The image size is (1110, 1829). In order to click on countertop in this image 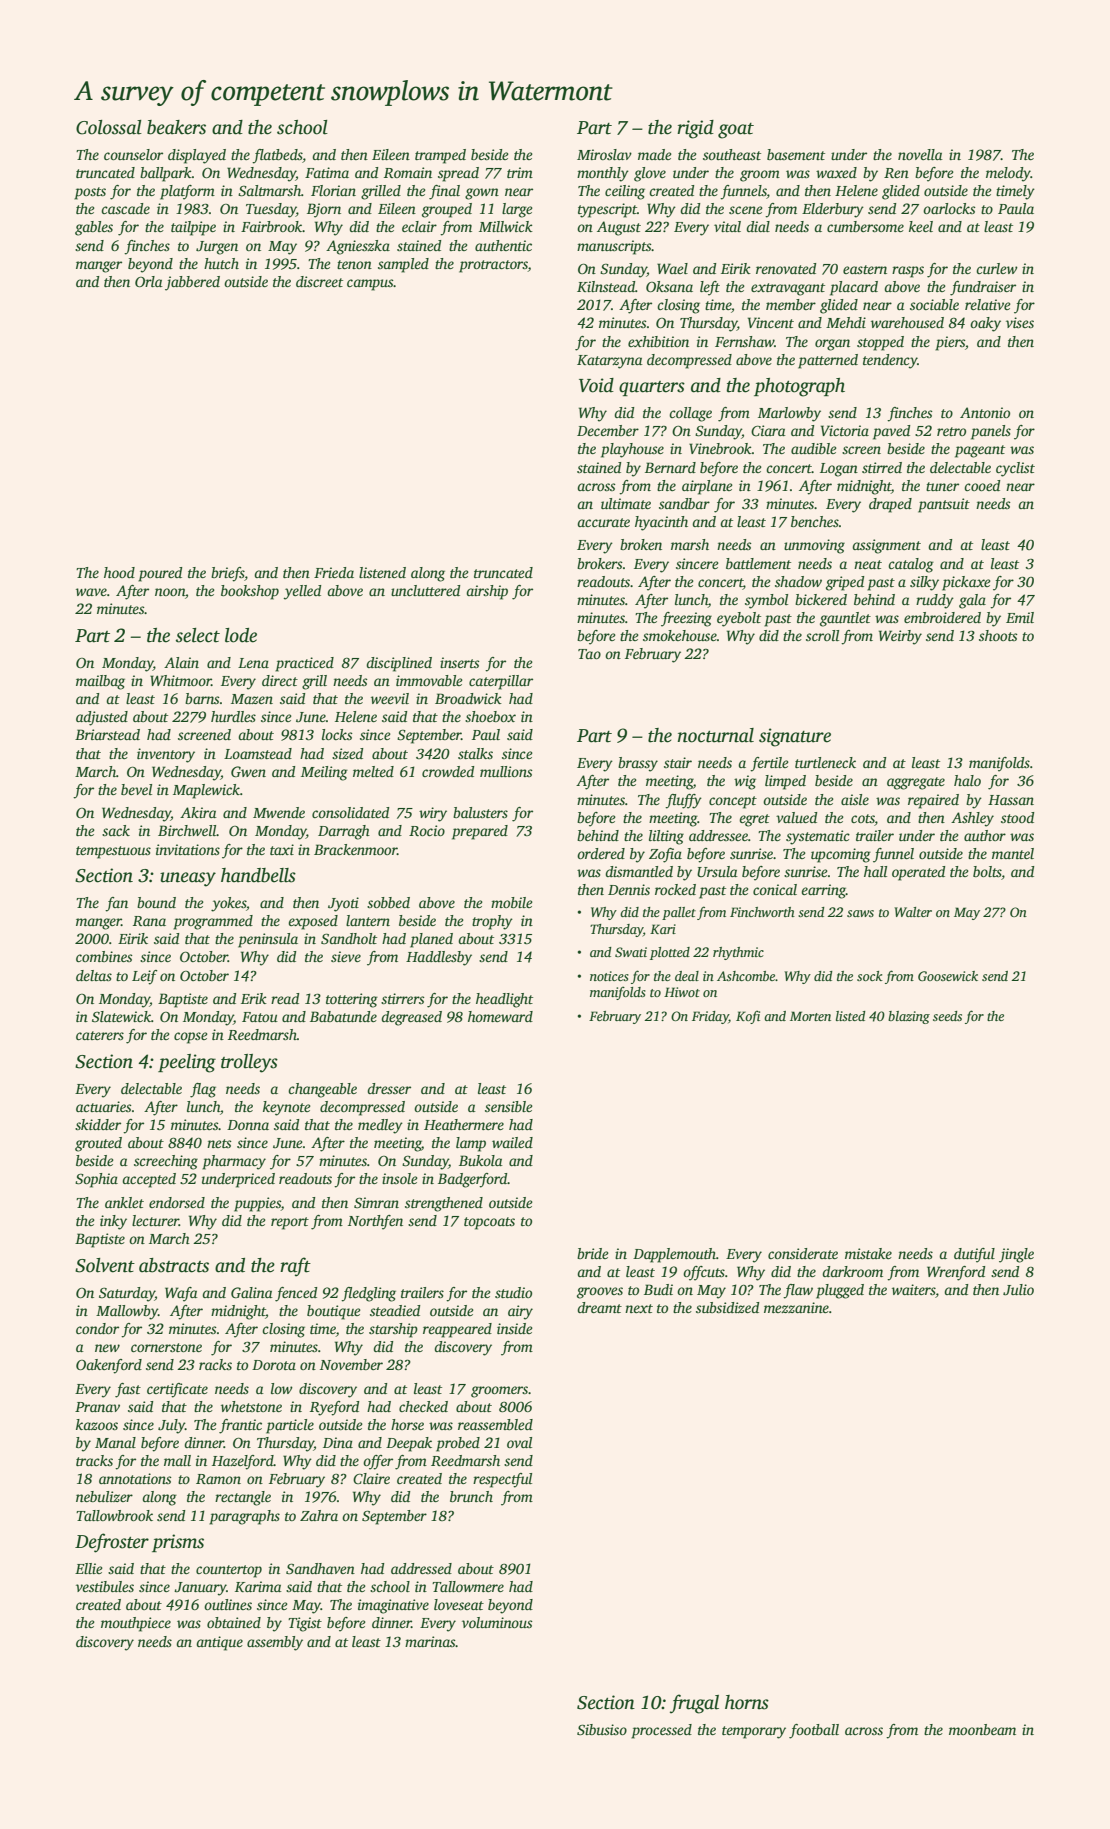, I will do `click(229, 1571)`.
